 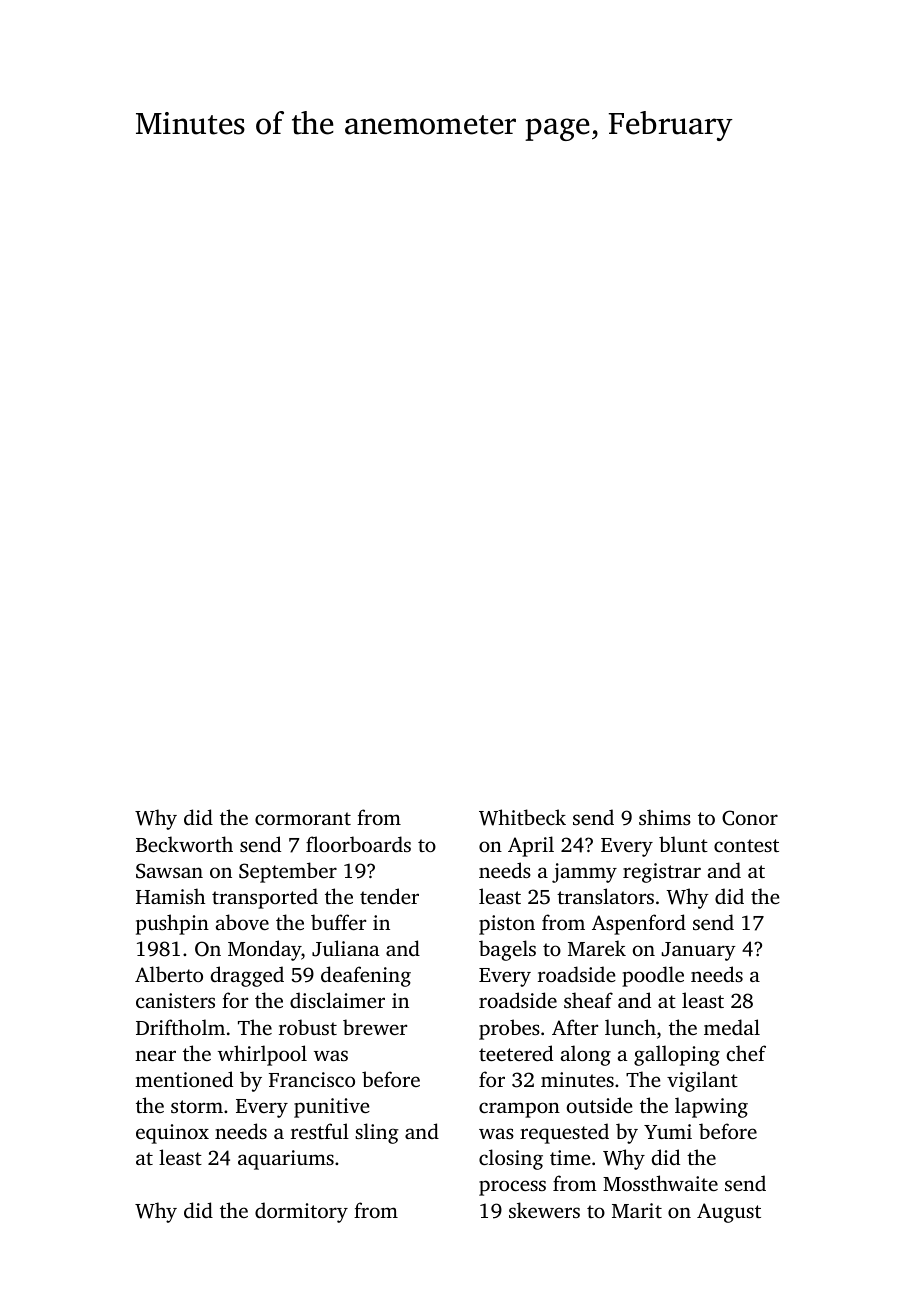 What do you see at coordinates (512, 1188) in the page?
I see `process` at bounding box center [512, 1188].
